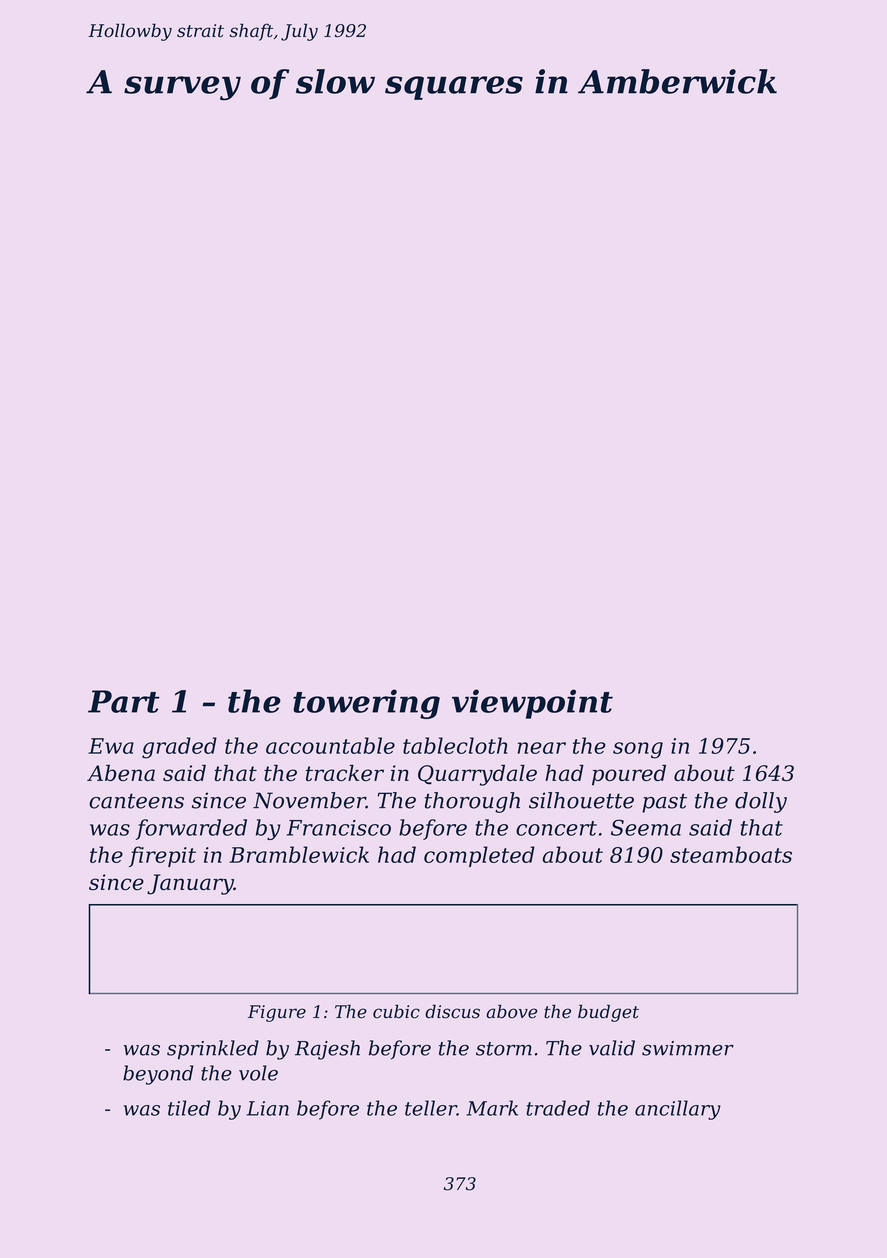 Image resolution: width=887 pixels, height=1258 pixels. Describe the element at coordinates (511, 1011) in the image. I see `above` at that location.
